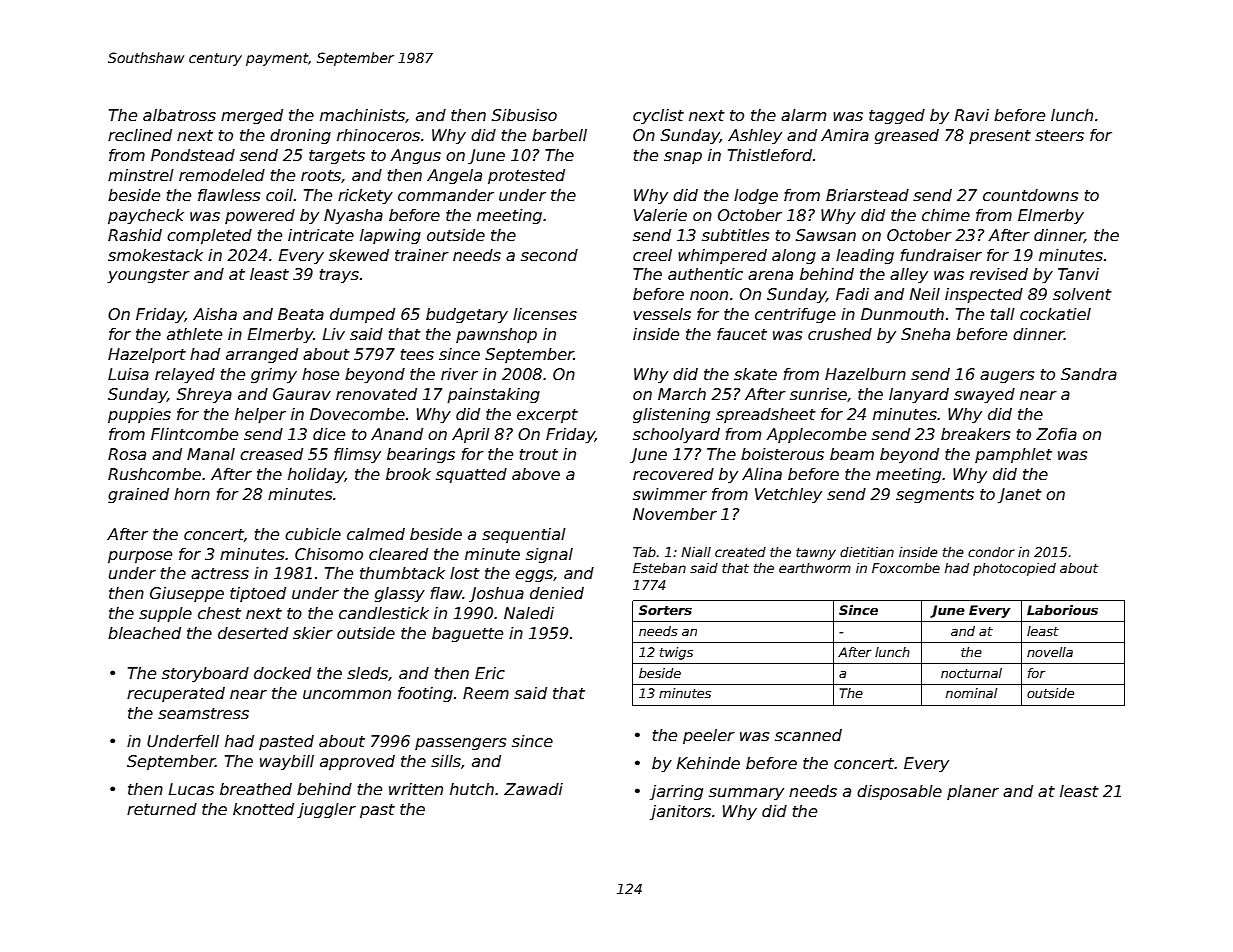  What do you see at coordinates (549, 255) in the image?
I see `second` at bounding box center [549, 255].
